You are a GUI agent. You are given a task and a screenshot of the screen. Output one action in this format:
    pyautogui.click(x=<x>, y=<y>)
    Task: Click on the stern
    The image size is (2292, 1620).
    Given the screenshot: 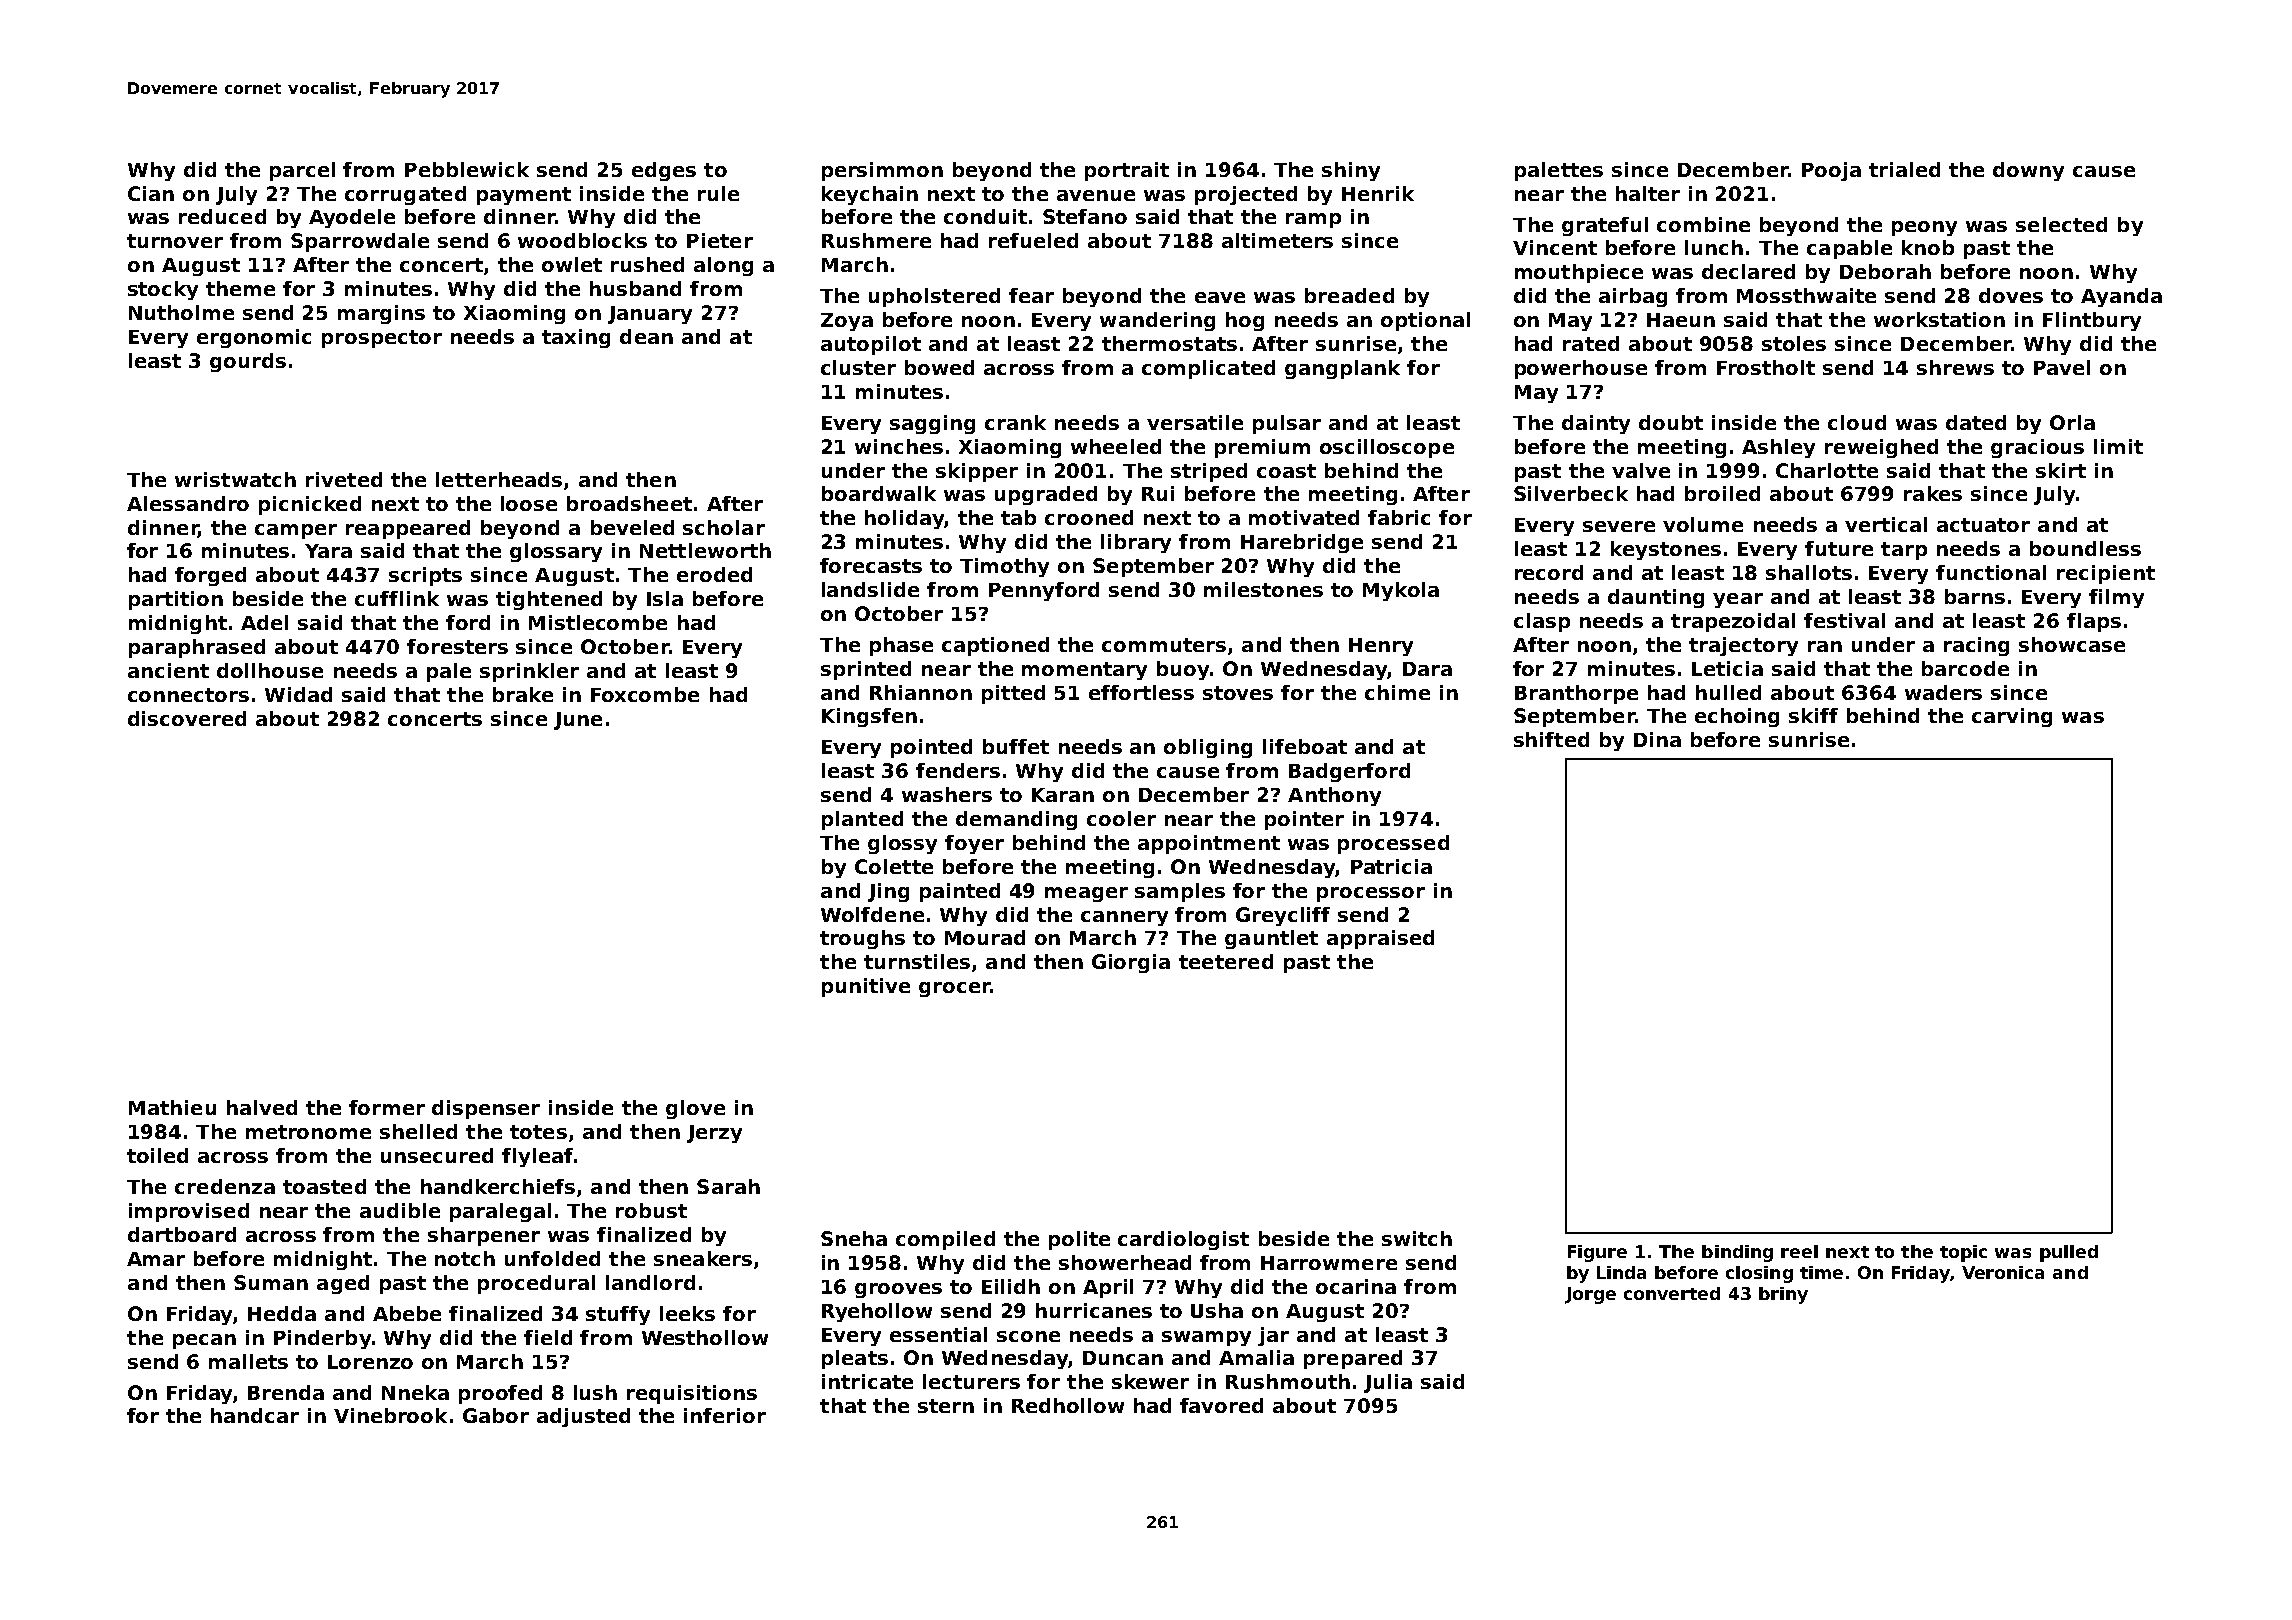 What is the action you would take?
    pyautogui.click(x=946, y=1406)
